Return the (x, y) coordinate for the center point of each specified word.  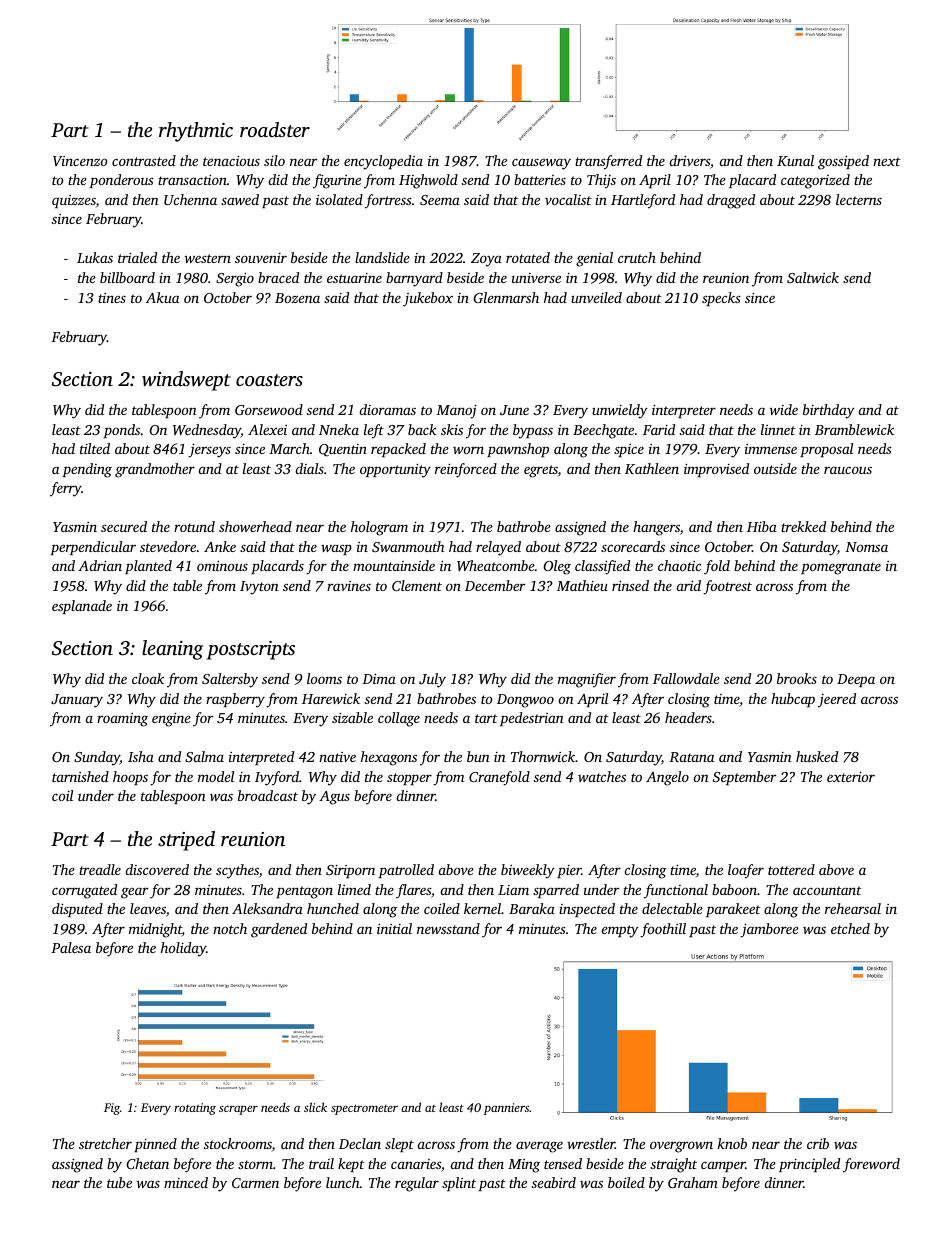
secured (124, 526)
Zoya (486, 260)
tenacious (231, 160)
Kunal (795, 160)
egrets (541, 471)
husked (817, 756)
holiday (183, 949)
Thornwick (543, 756)
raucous (848, 470)
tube (119, 1182)
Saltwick (813, 277)
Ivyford (277, 778)
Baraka (532, 908)
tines (112, 298)
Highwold (428, 181)
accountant (827, 890)
